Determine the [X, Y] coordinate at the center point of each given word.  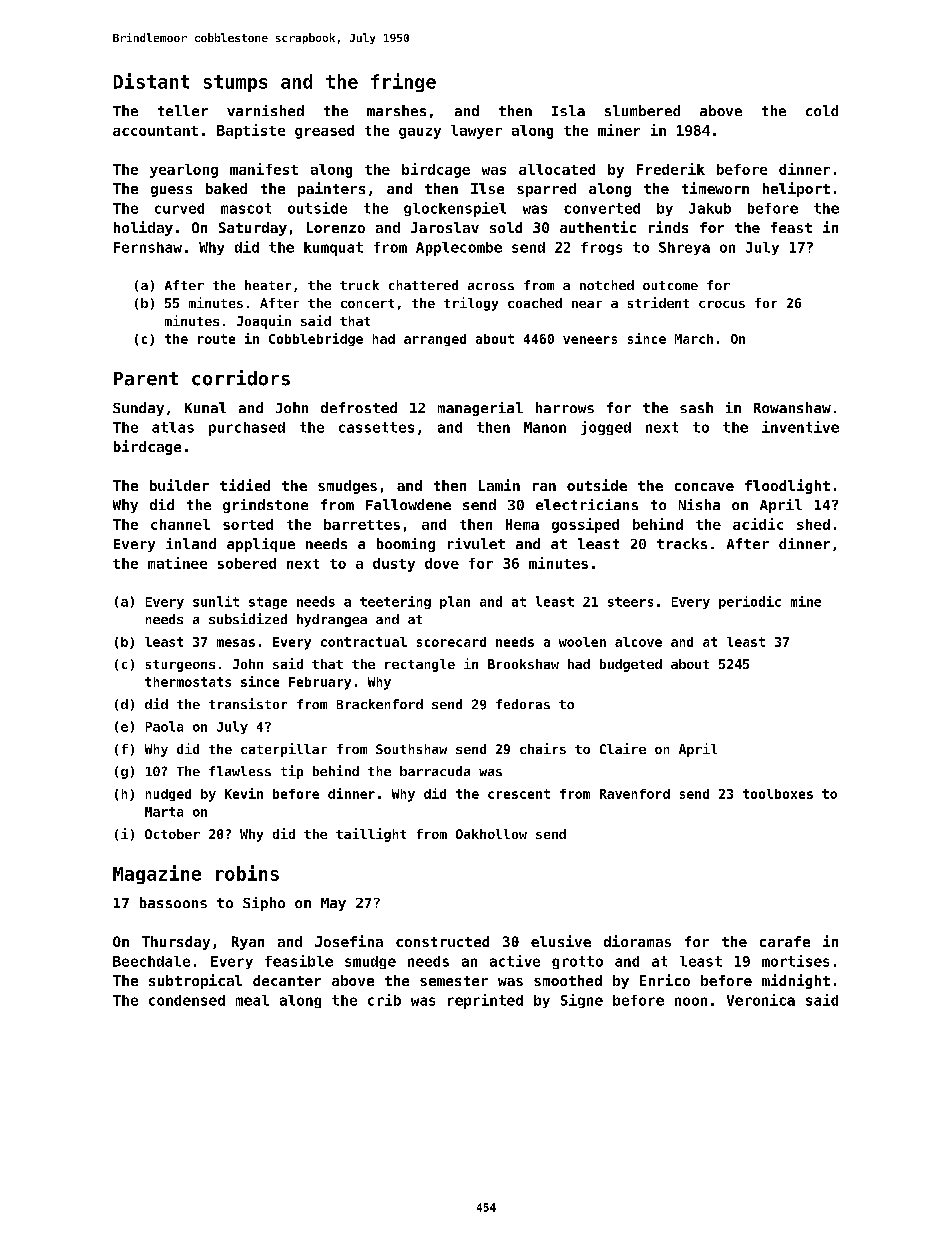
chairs [543, 748]
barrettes [362, 524]
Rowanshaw [792, 407]
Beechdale [151, 961]
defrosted [359, 407]
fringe [403, 82]
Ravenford [635, 794]
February [320, 683]
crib [384, 1000]
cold [822, 110]
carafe [785, 941]
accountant [155, 131]
